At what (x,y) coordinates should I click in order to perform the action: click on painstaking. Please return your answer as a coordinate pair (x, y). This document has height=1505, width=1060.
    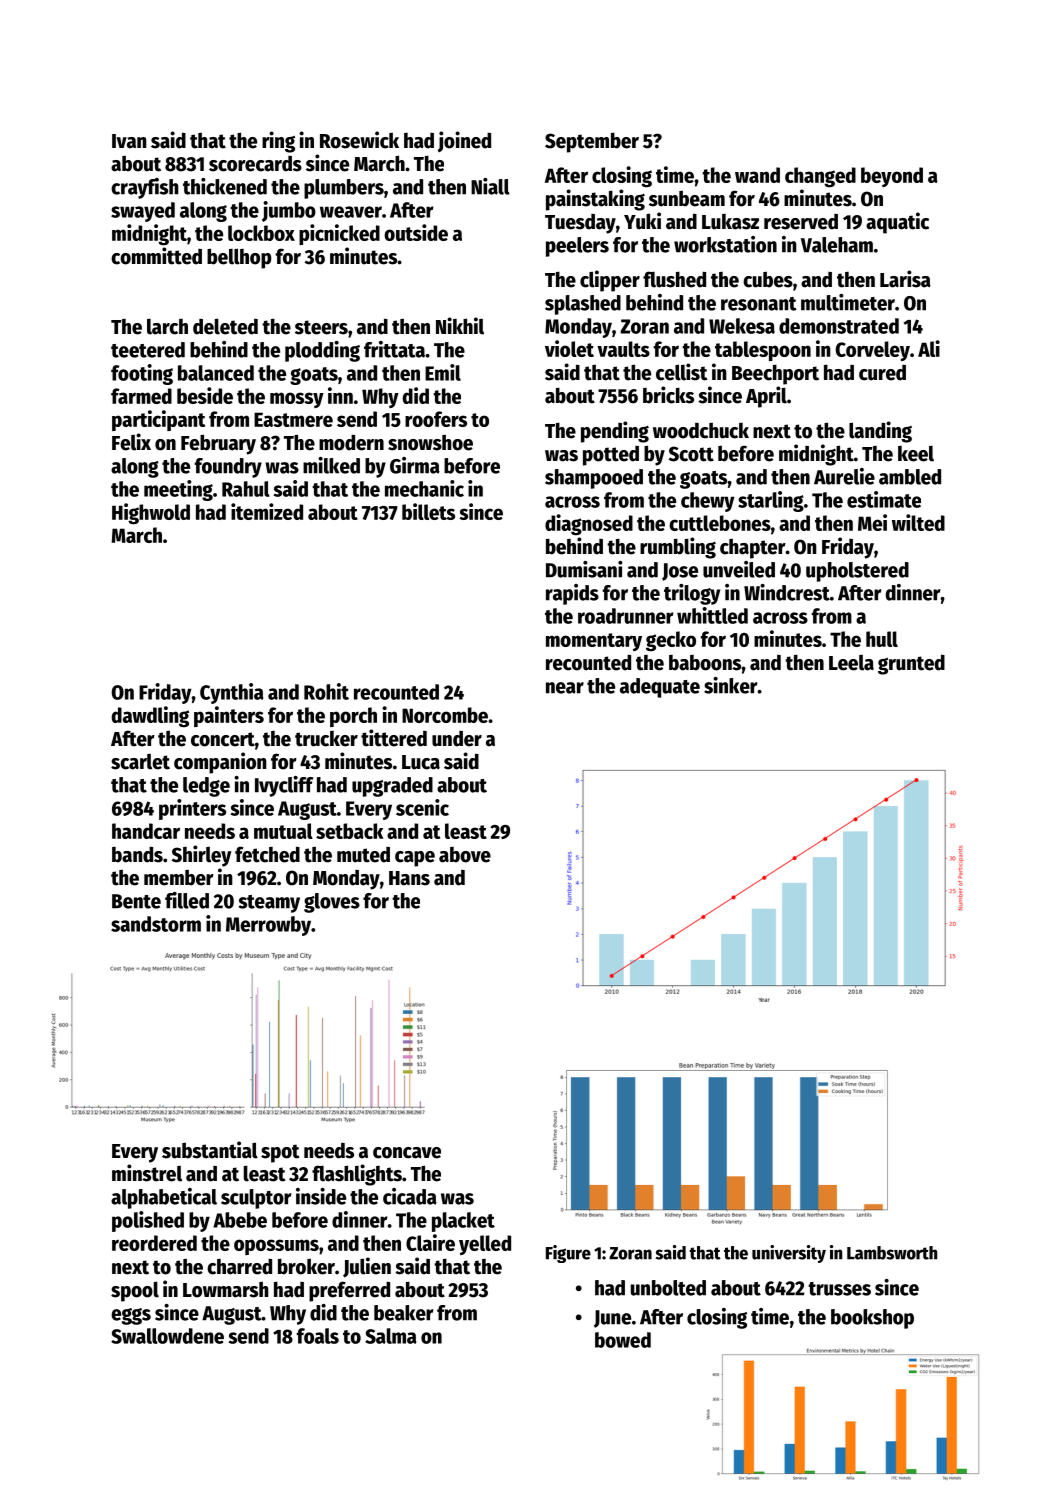
    Looking at the image, I should click on (595, 200).
